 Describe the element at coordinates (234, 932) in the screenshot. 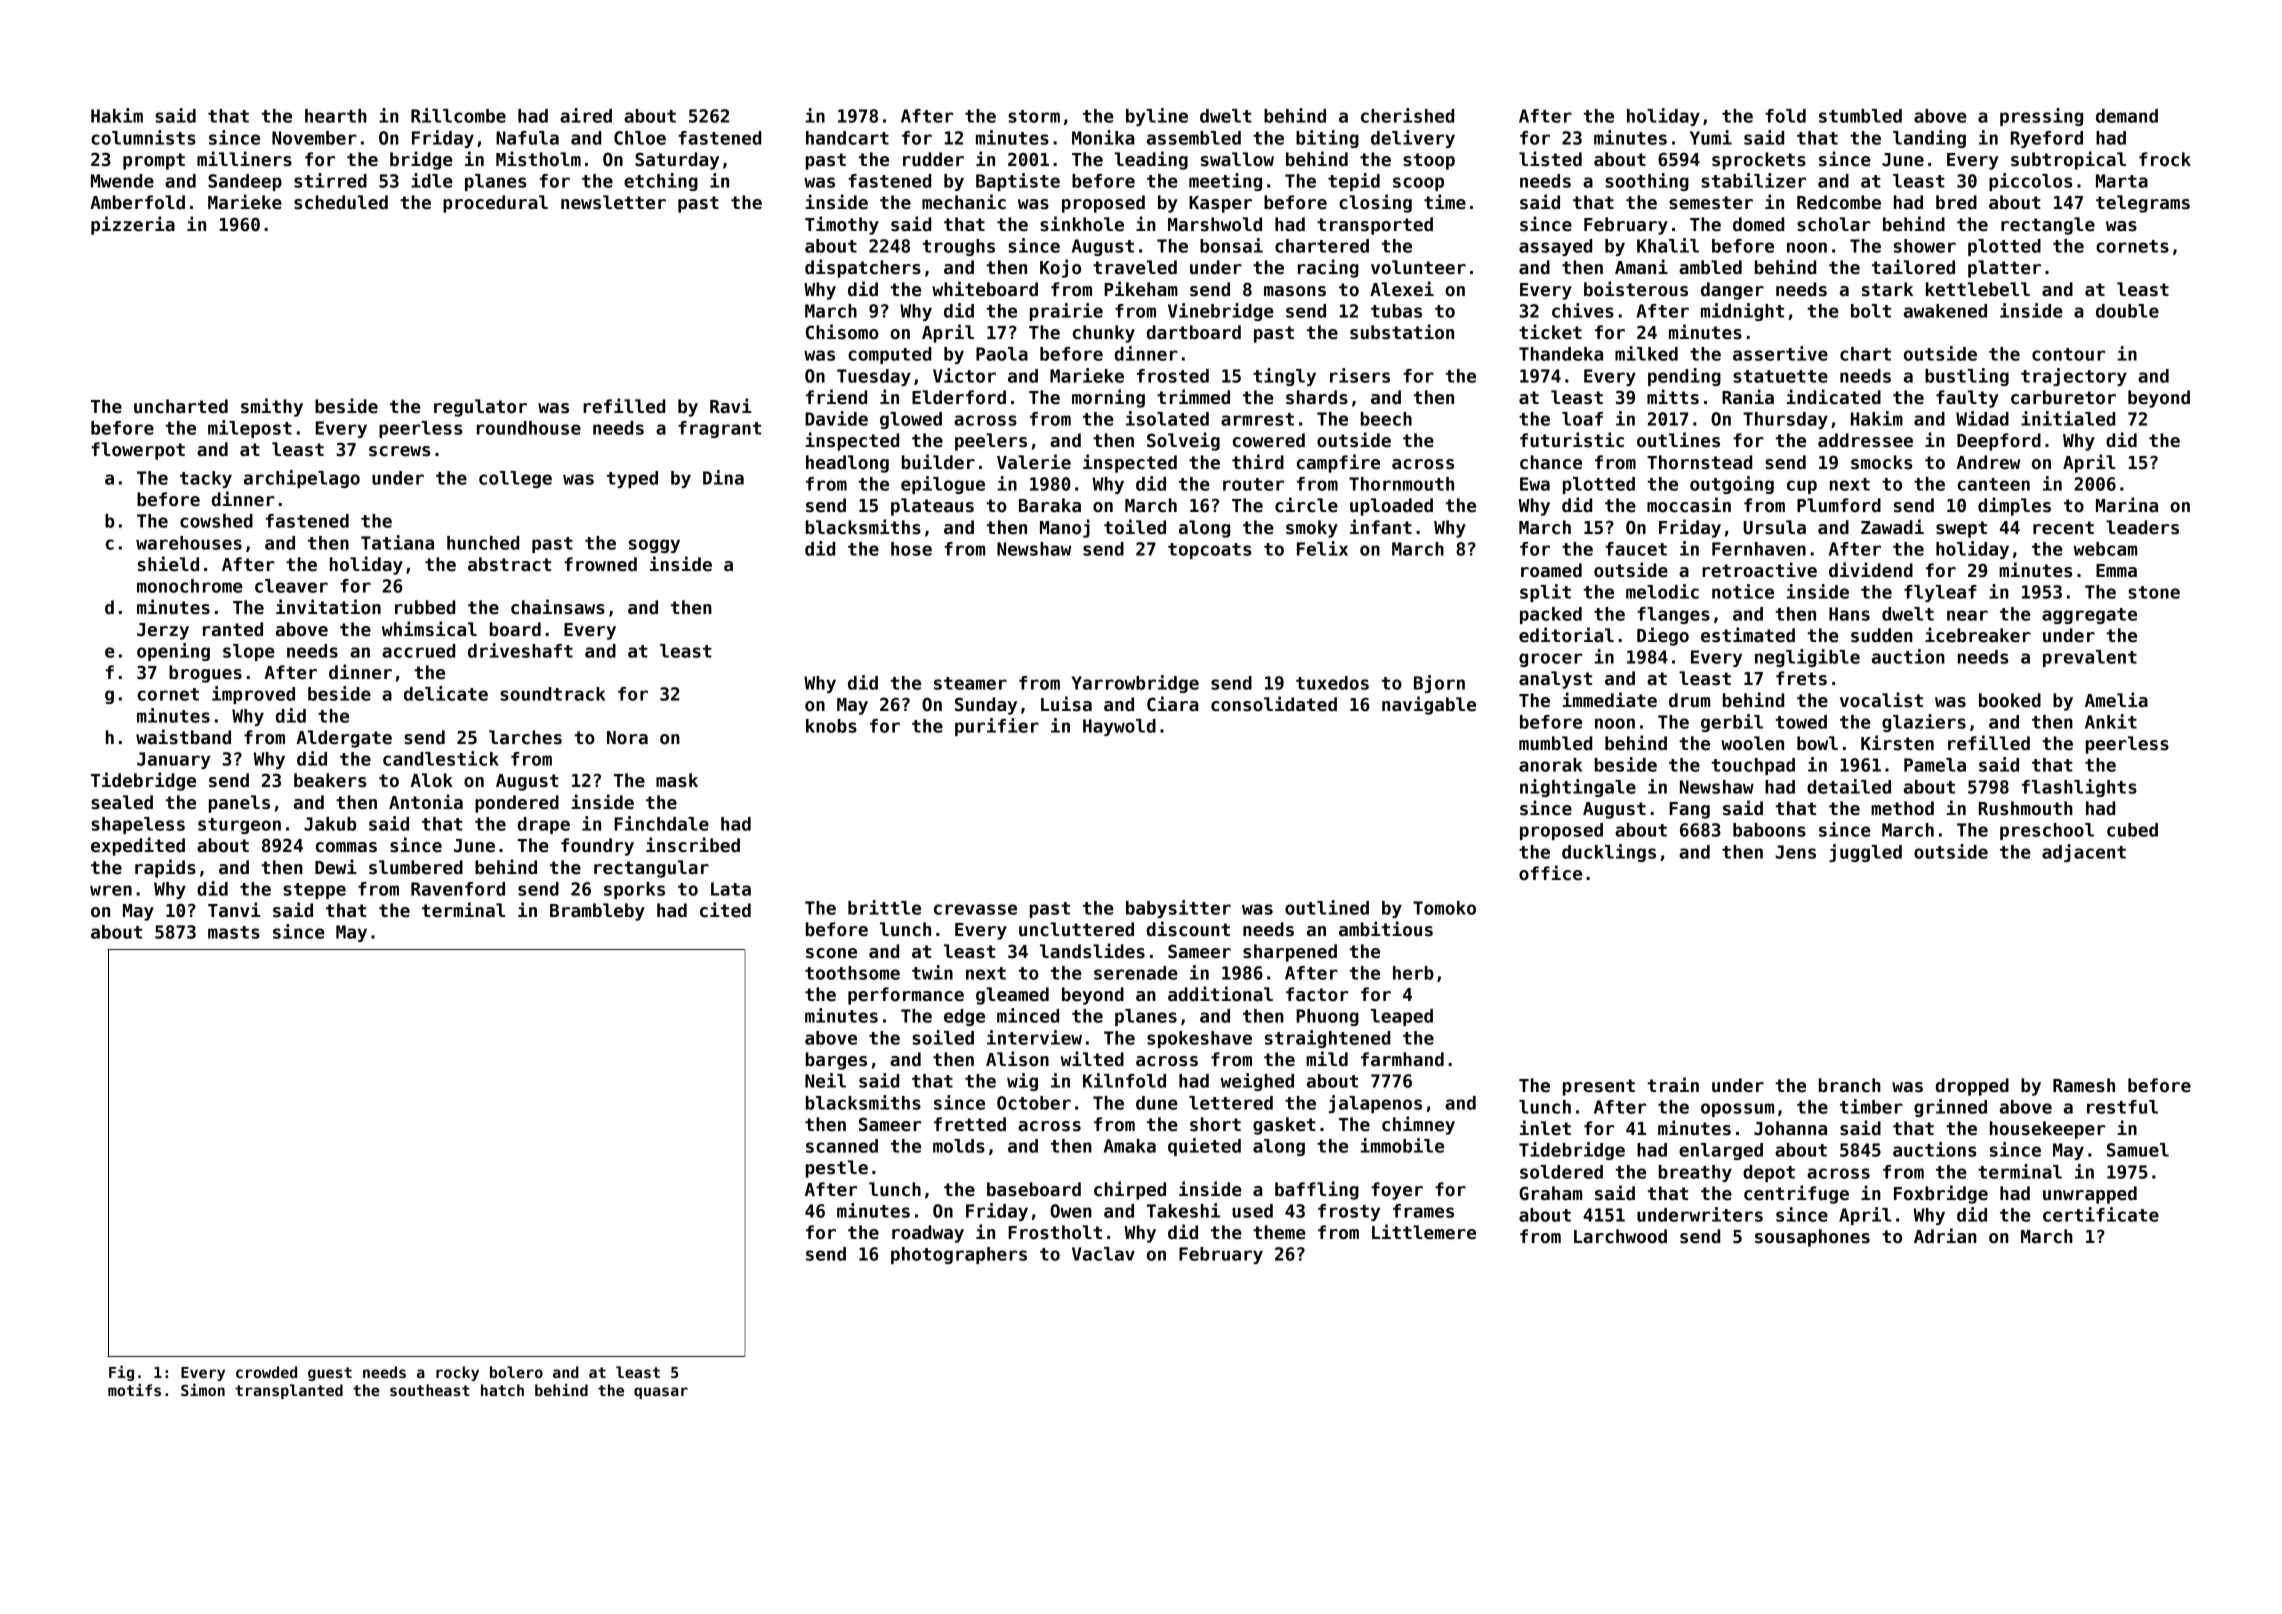

I see `masts` at that location.
